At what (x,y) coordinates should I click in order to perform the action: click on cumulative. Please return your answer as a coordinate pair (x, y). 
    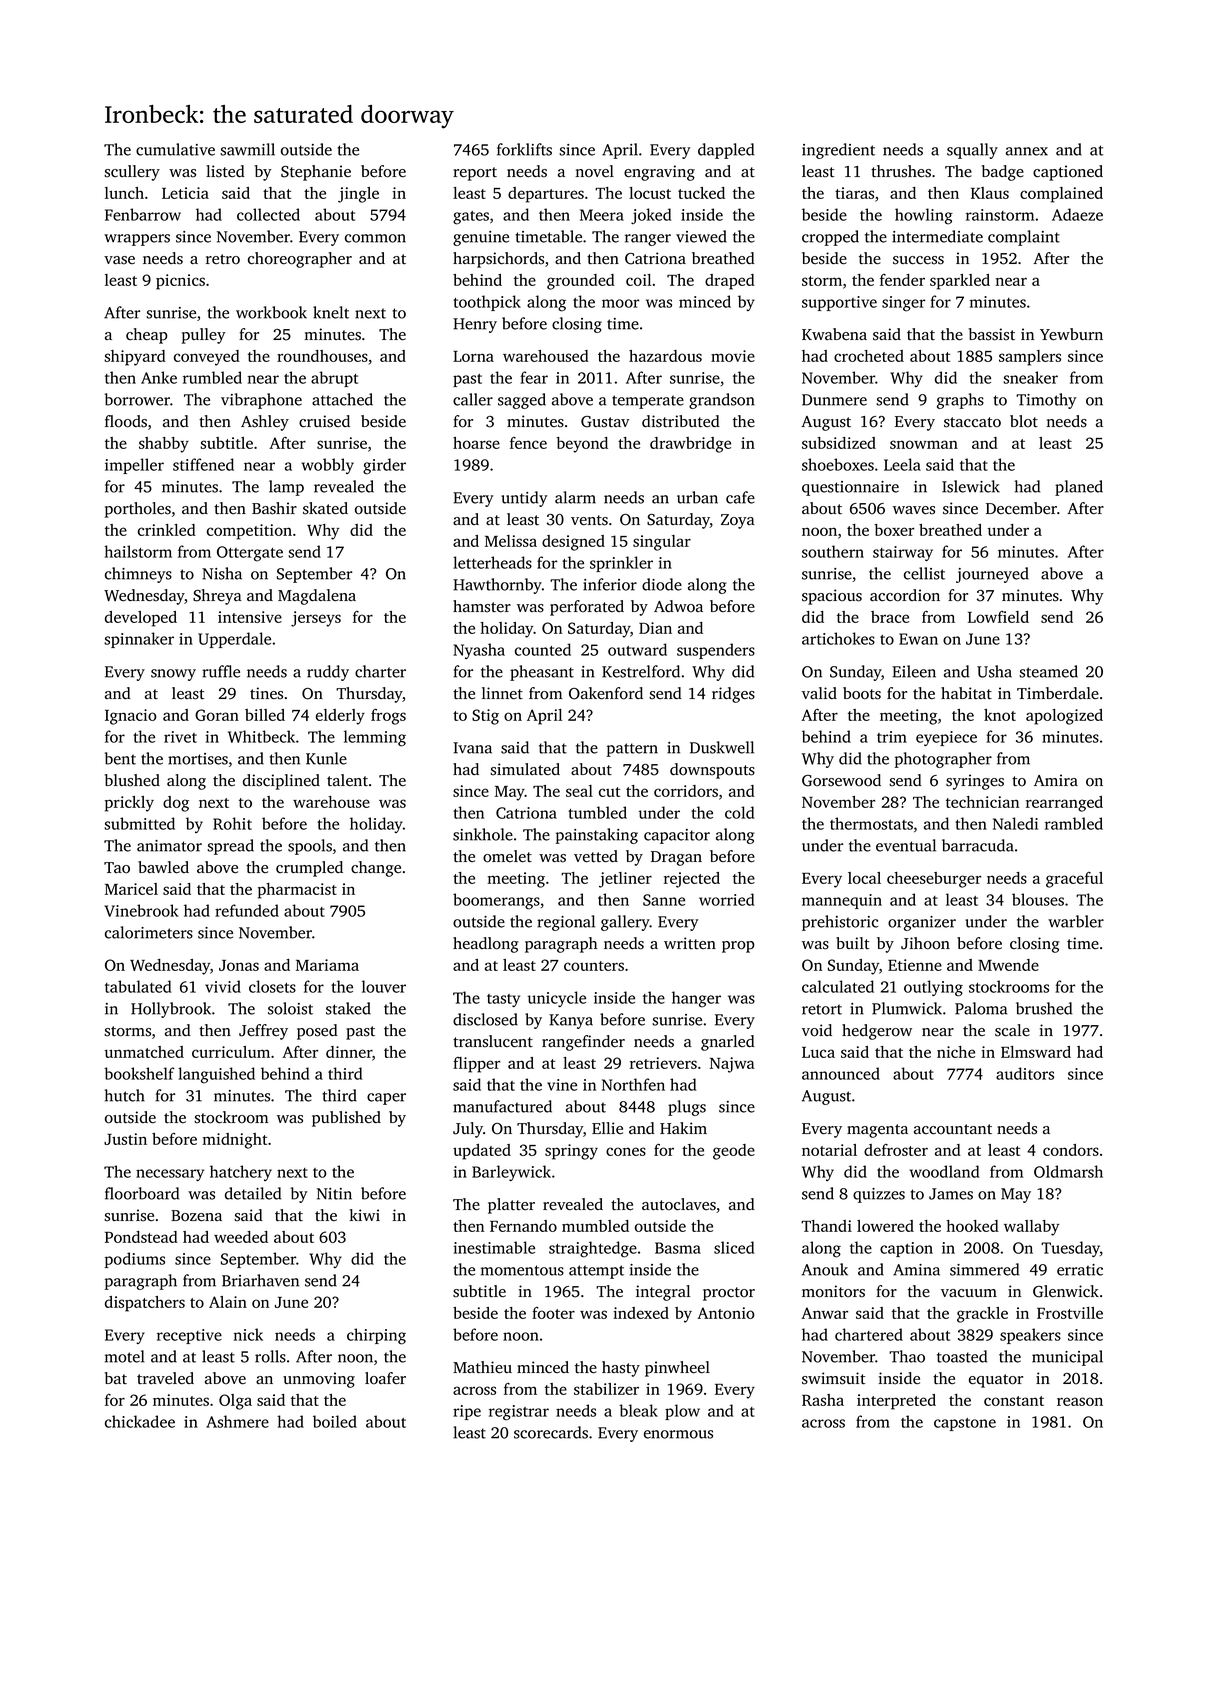
    Looking at the image, I should click on (175, 149).
